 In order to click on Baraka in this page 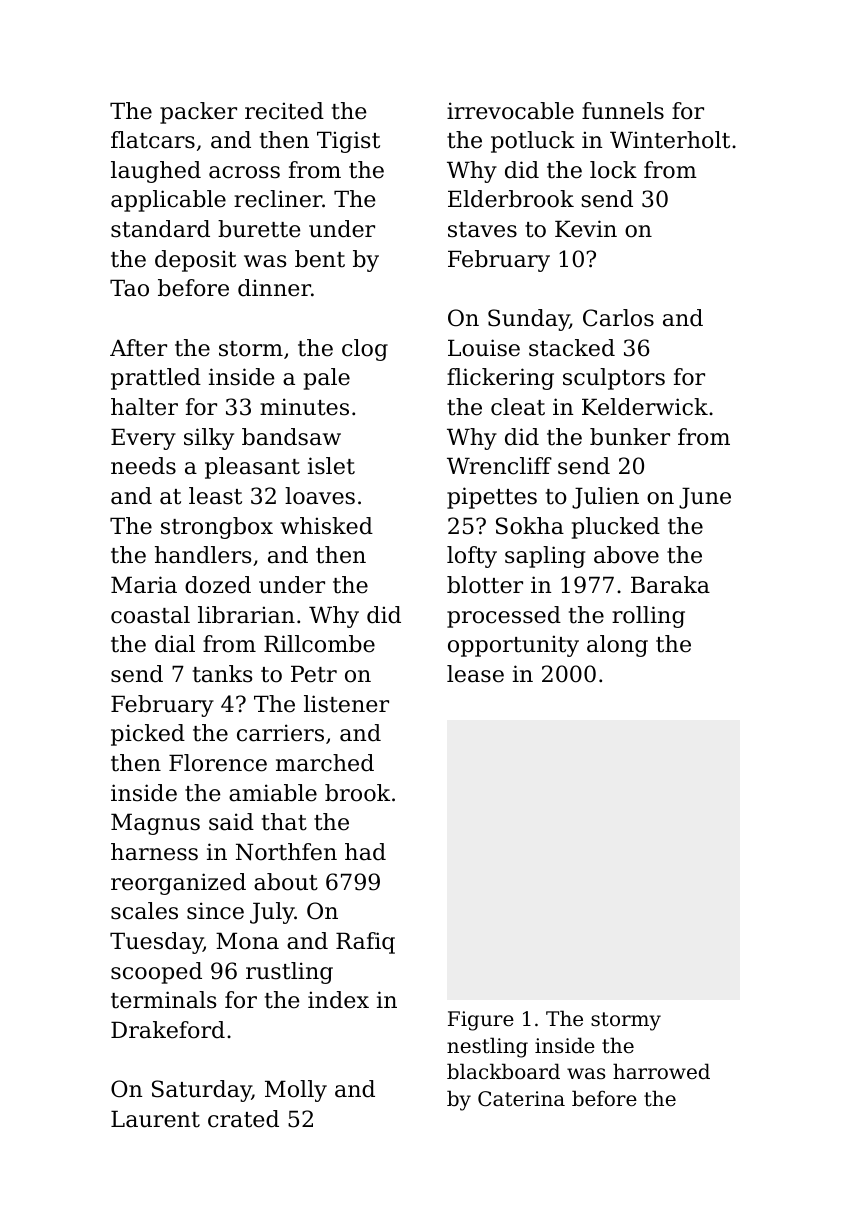, I will do `click(670, 585)`.
